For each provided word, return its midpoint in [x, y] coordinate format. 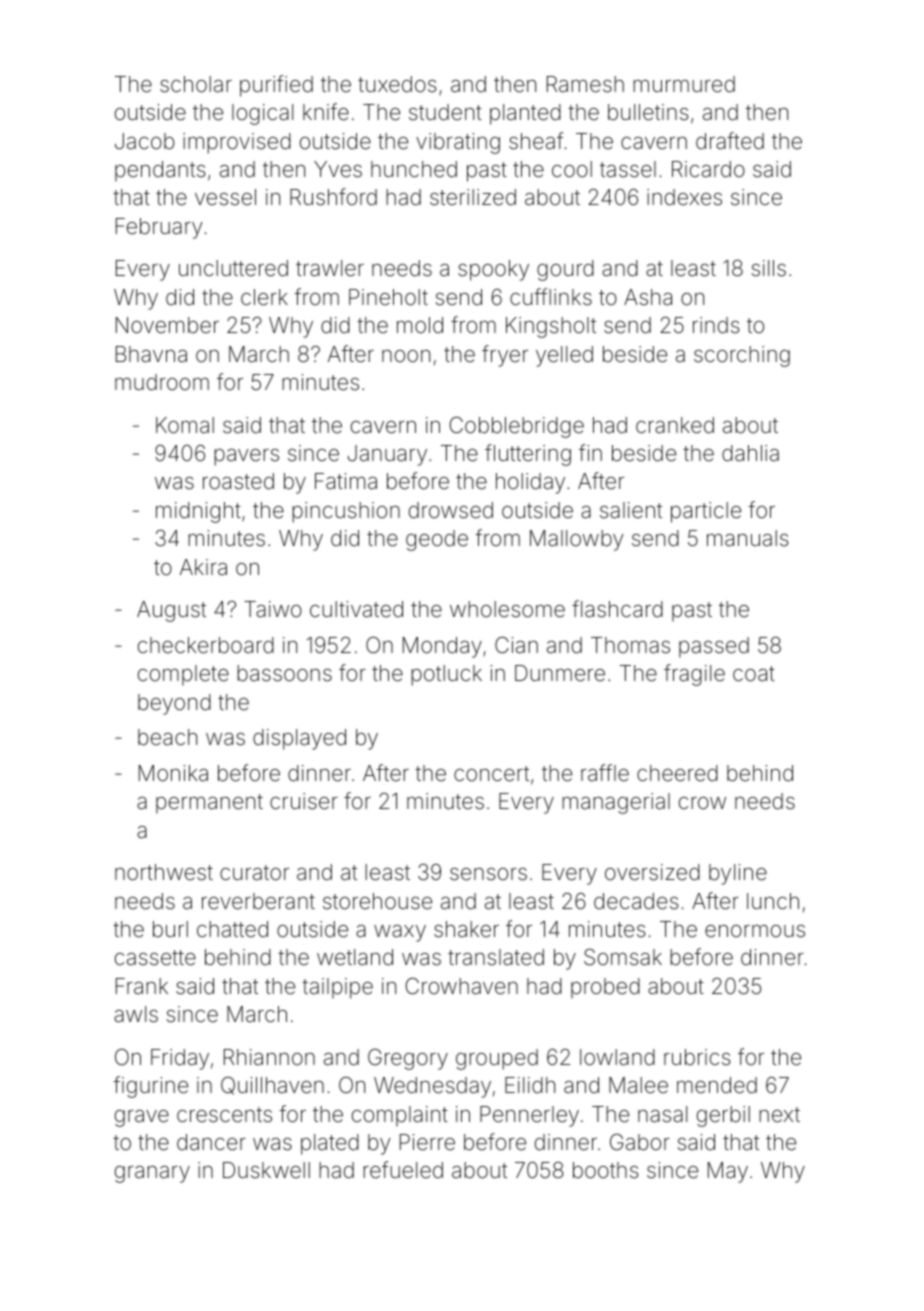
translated [496, 957]
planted [525, 114]
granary [152, 1174]
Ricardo [708, 169]
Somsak [623, 957]
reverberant [258, 901]
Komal [185, 425]
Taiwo [273, 609]
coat [754, 674]
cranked [675, 425]
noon [406, 356]
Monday [442, 647]
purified [276, 86]
